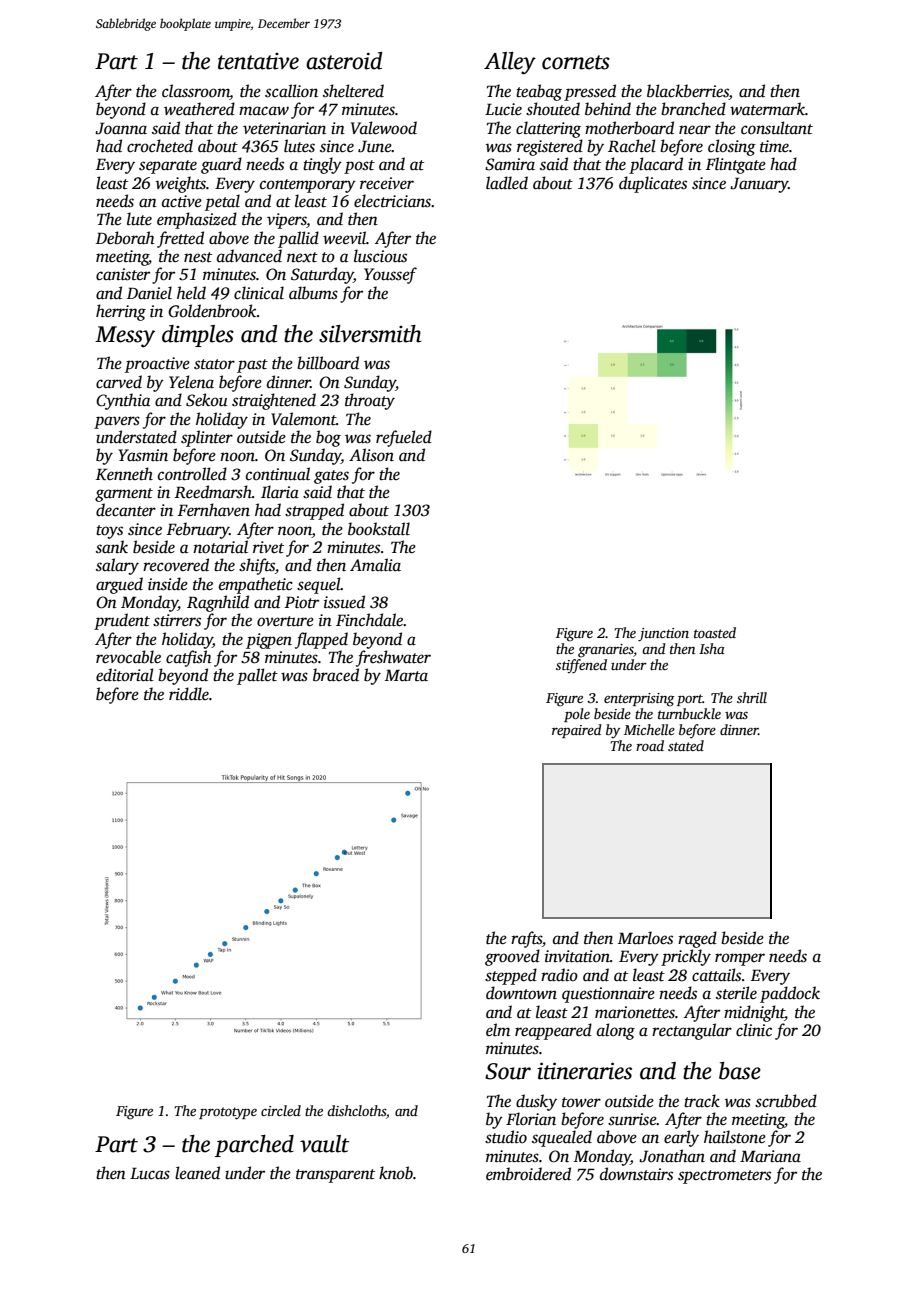 This page has height=1314, width=924. What do you see at coordinates (510, 63) in the page?
I see `Alley` at bounding box center [510, 63].
